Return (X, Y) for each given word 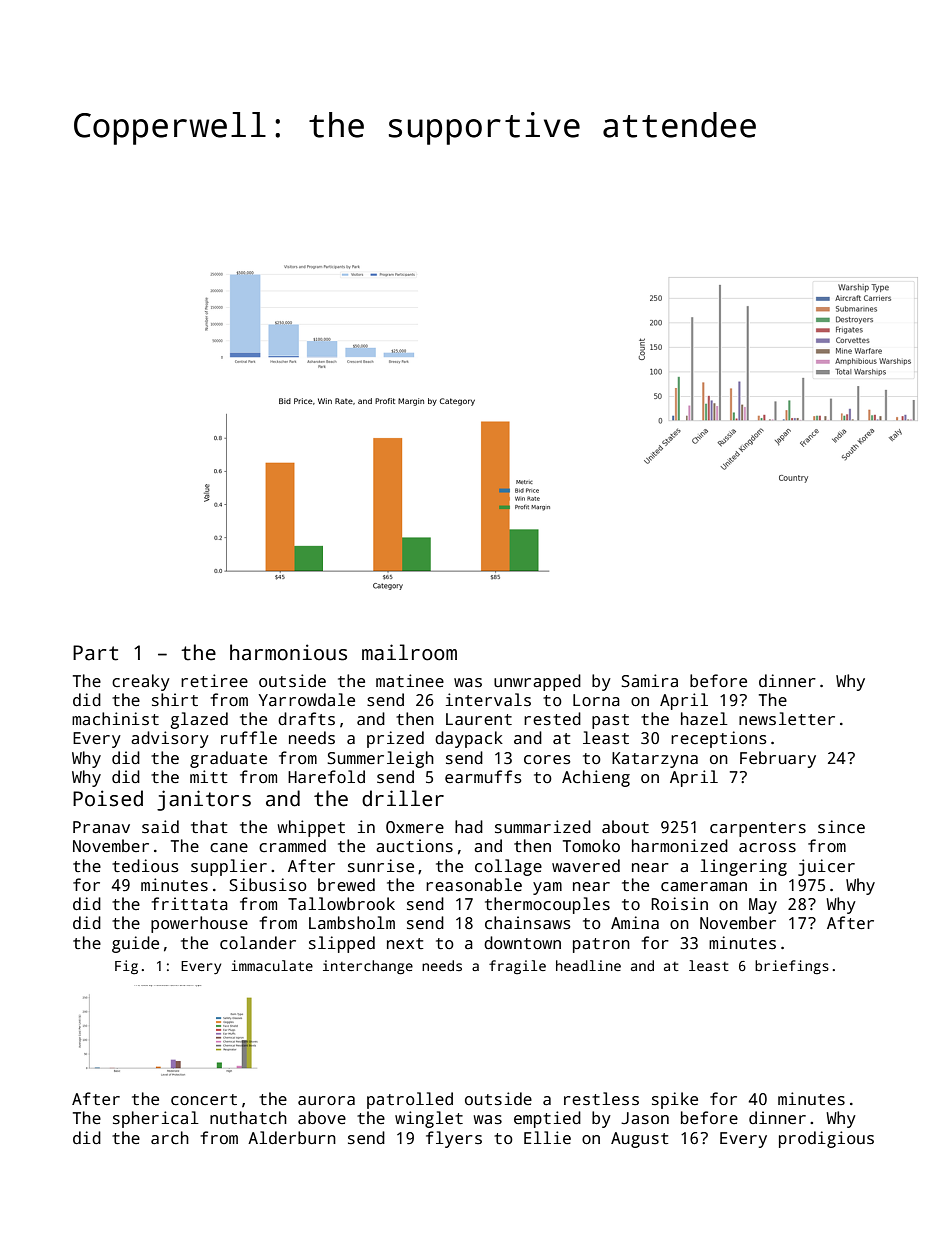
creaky (141, 682)
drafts (306, 719)
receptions (719, 739)
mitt (208, 776)
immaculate (272, 965)
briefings (792, 967)
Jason (645, 1118)
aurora (326, 1101)
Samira (650, 681)
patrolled (410, 1100)
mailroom (409, 652)
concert (204, 1100)
